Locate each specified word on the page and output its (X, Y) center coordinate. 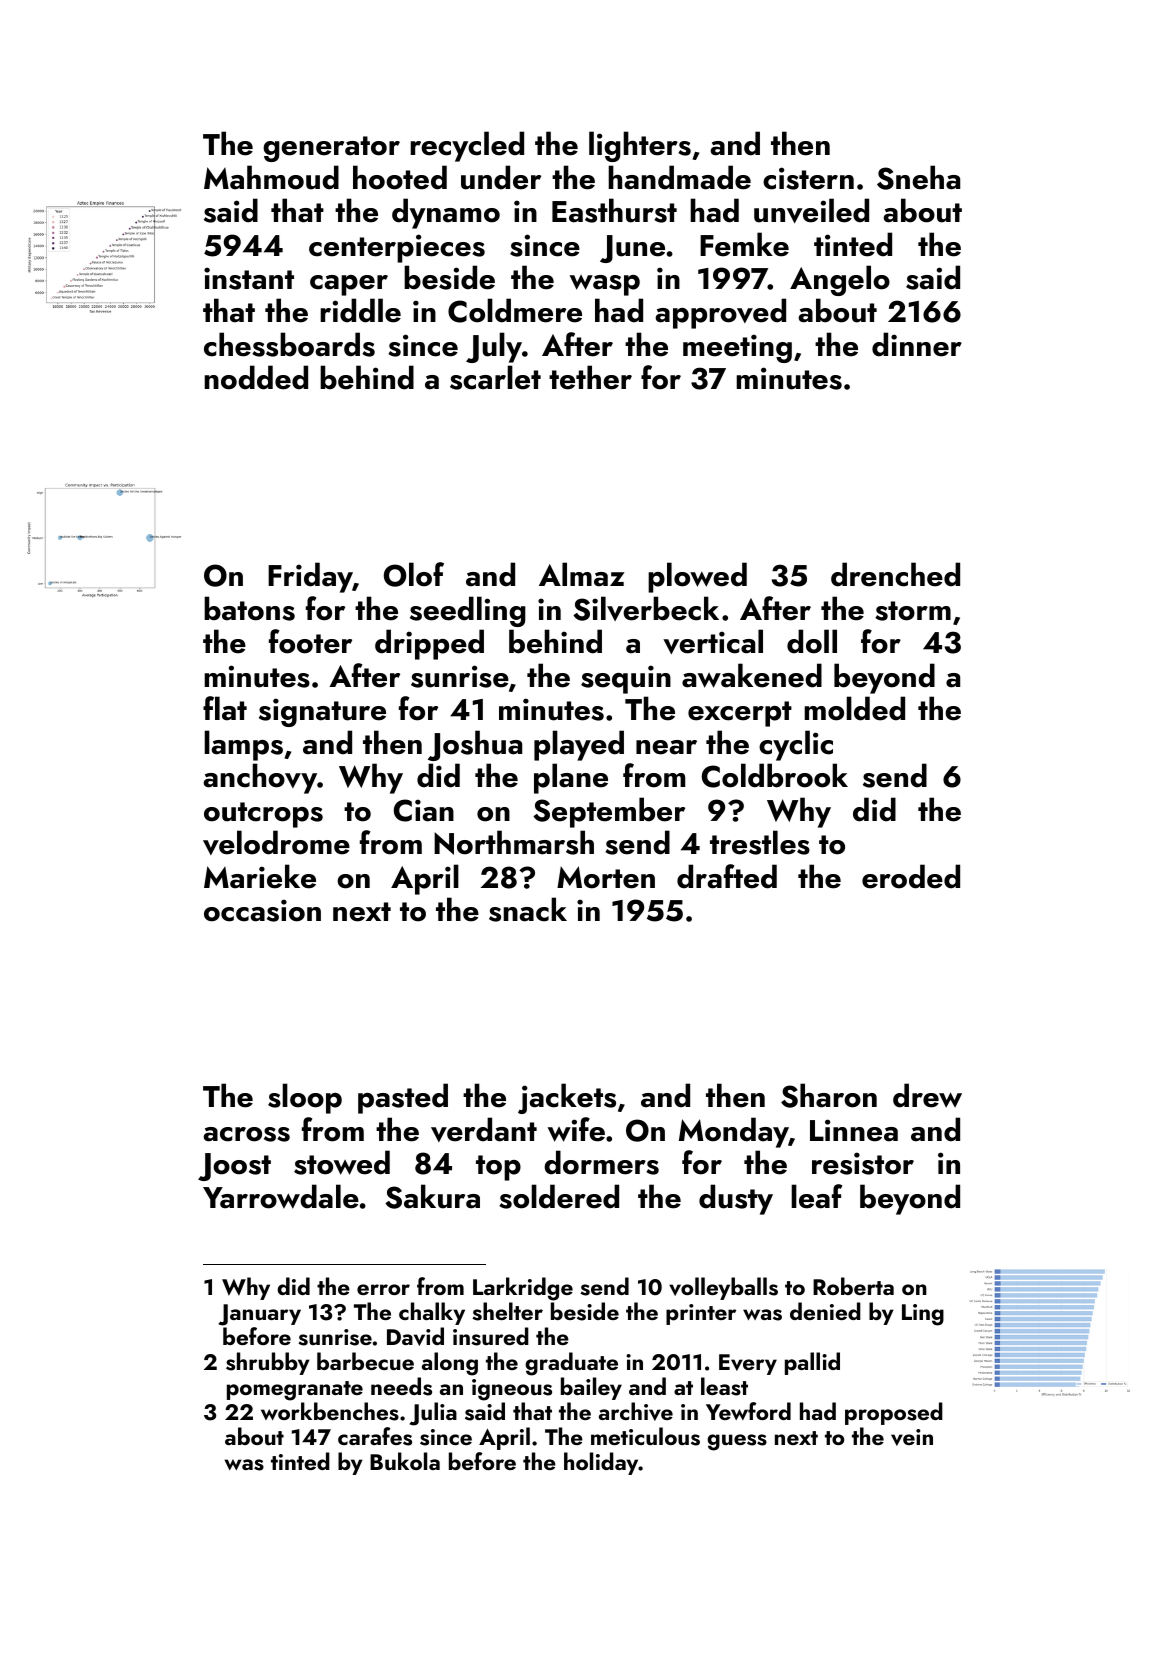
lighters (640, 146)
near (666, 747)
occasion (262, 910)
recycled (467, 146)
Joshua (475, 745)
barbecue (365, 1361)
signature (322, 712)
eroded (911, 876)
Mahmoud (271, 177)
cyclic (796, 745)
